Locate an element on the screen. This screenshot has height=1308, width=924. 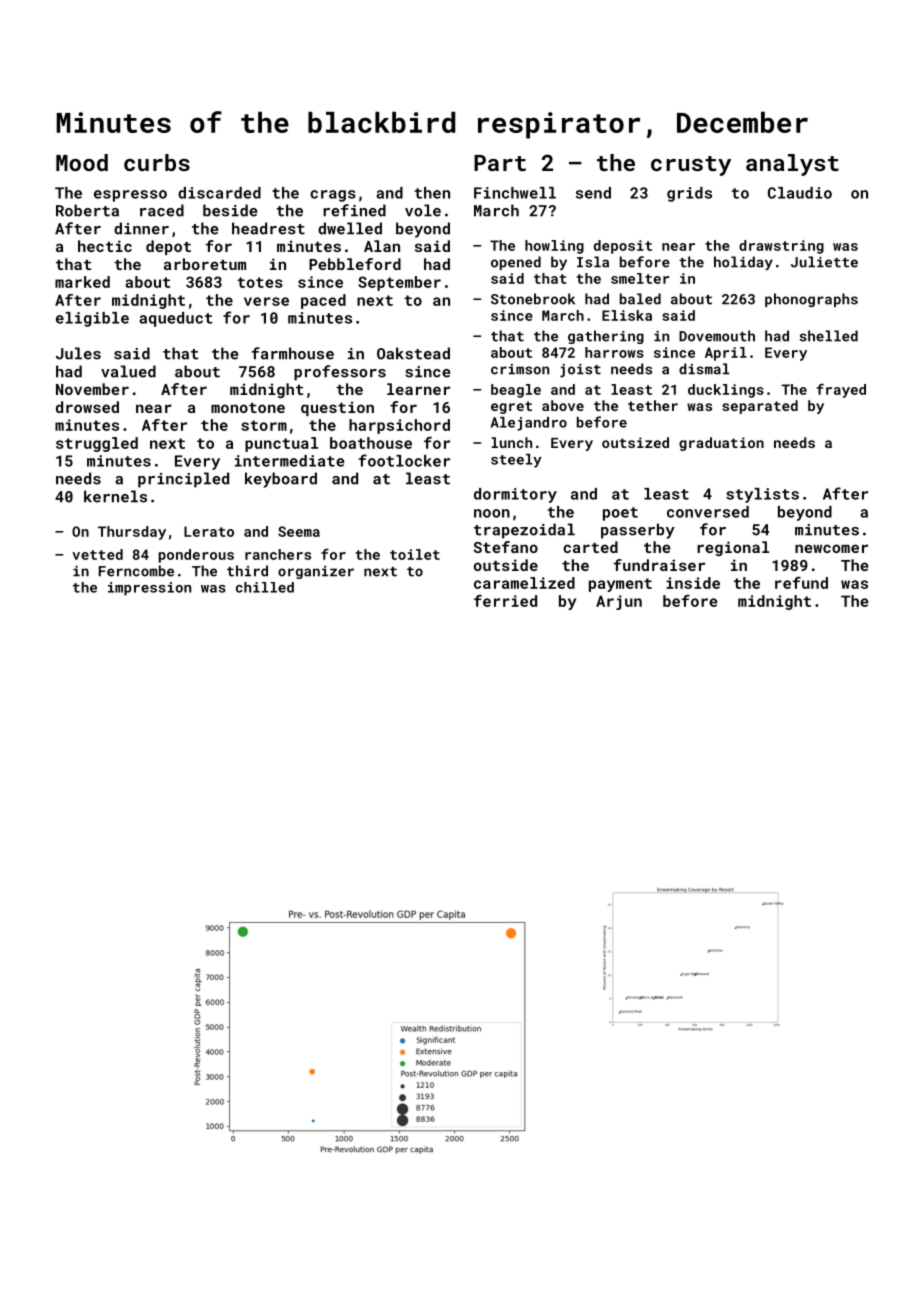
Lerato is located at coordinates (209, 531).
